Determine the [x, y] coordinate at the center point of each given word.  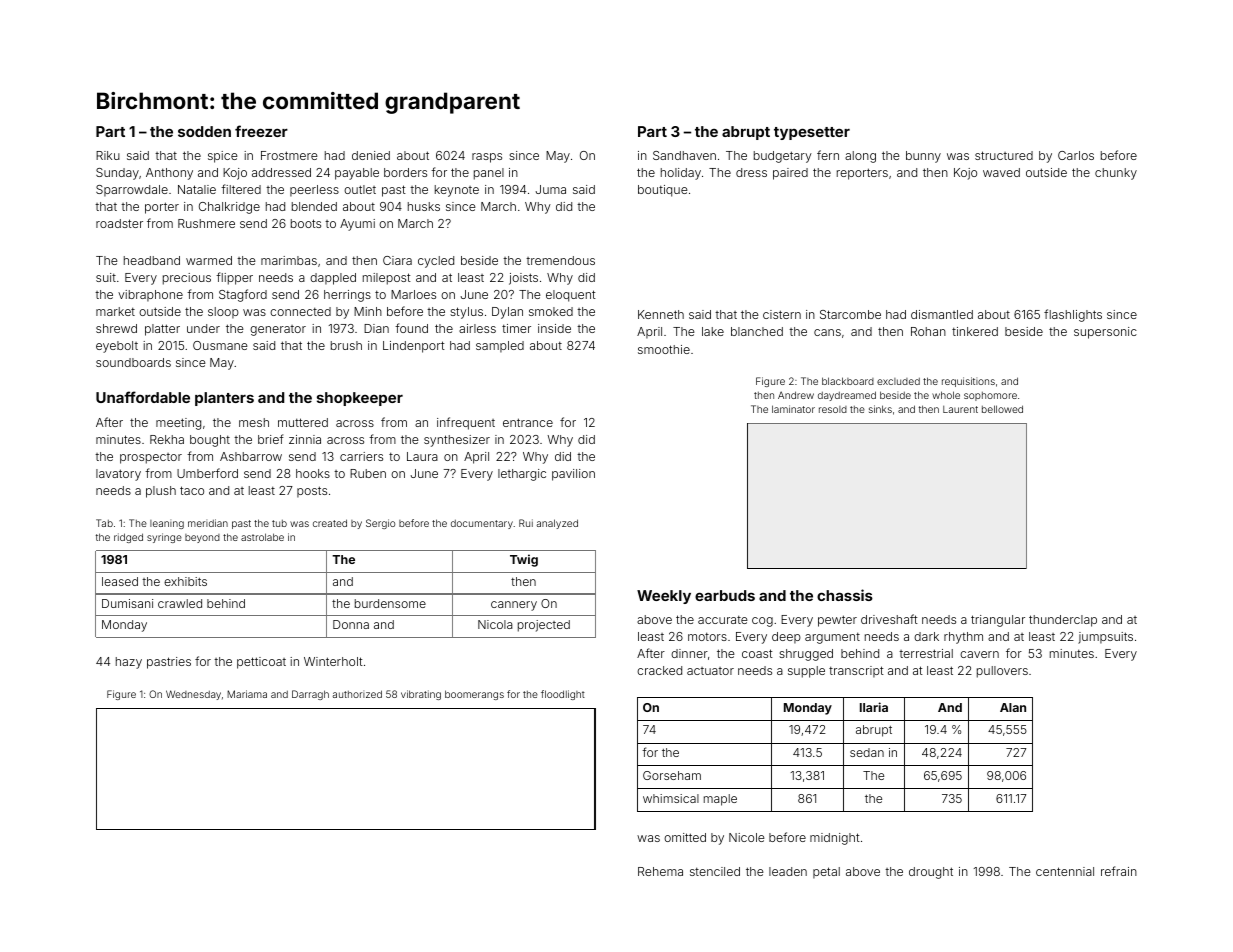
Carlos [1076, 155]
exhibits [185, 581]
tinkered [975, 331]
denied [371, 155]
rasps [487, 158]
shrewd [116, 328]
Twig [524, 560]
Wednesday [193, 695]
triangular [998, 621]
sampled [500, 347]
